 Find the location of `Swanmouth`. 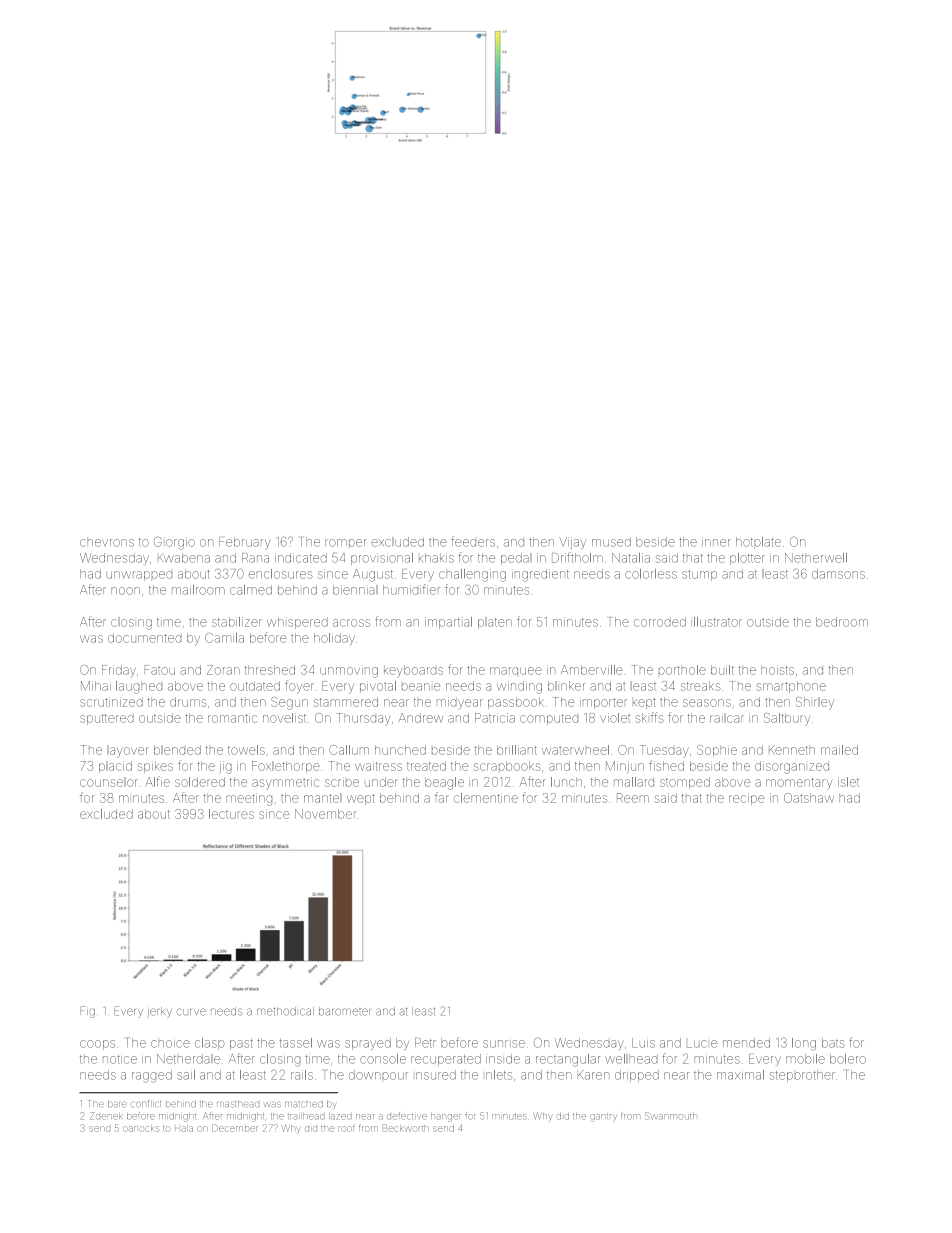

Swanmouth is located at coordinates (671, 1116).
